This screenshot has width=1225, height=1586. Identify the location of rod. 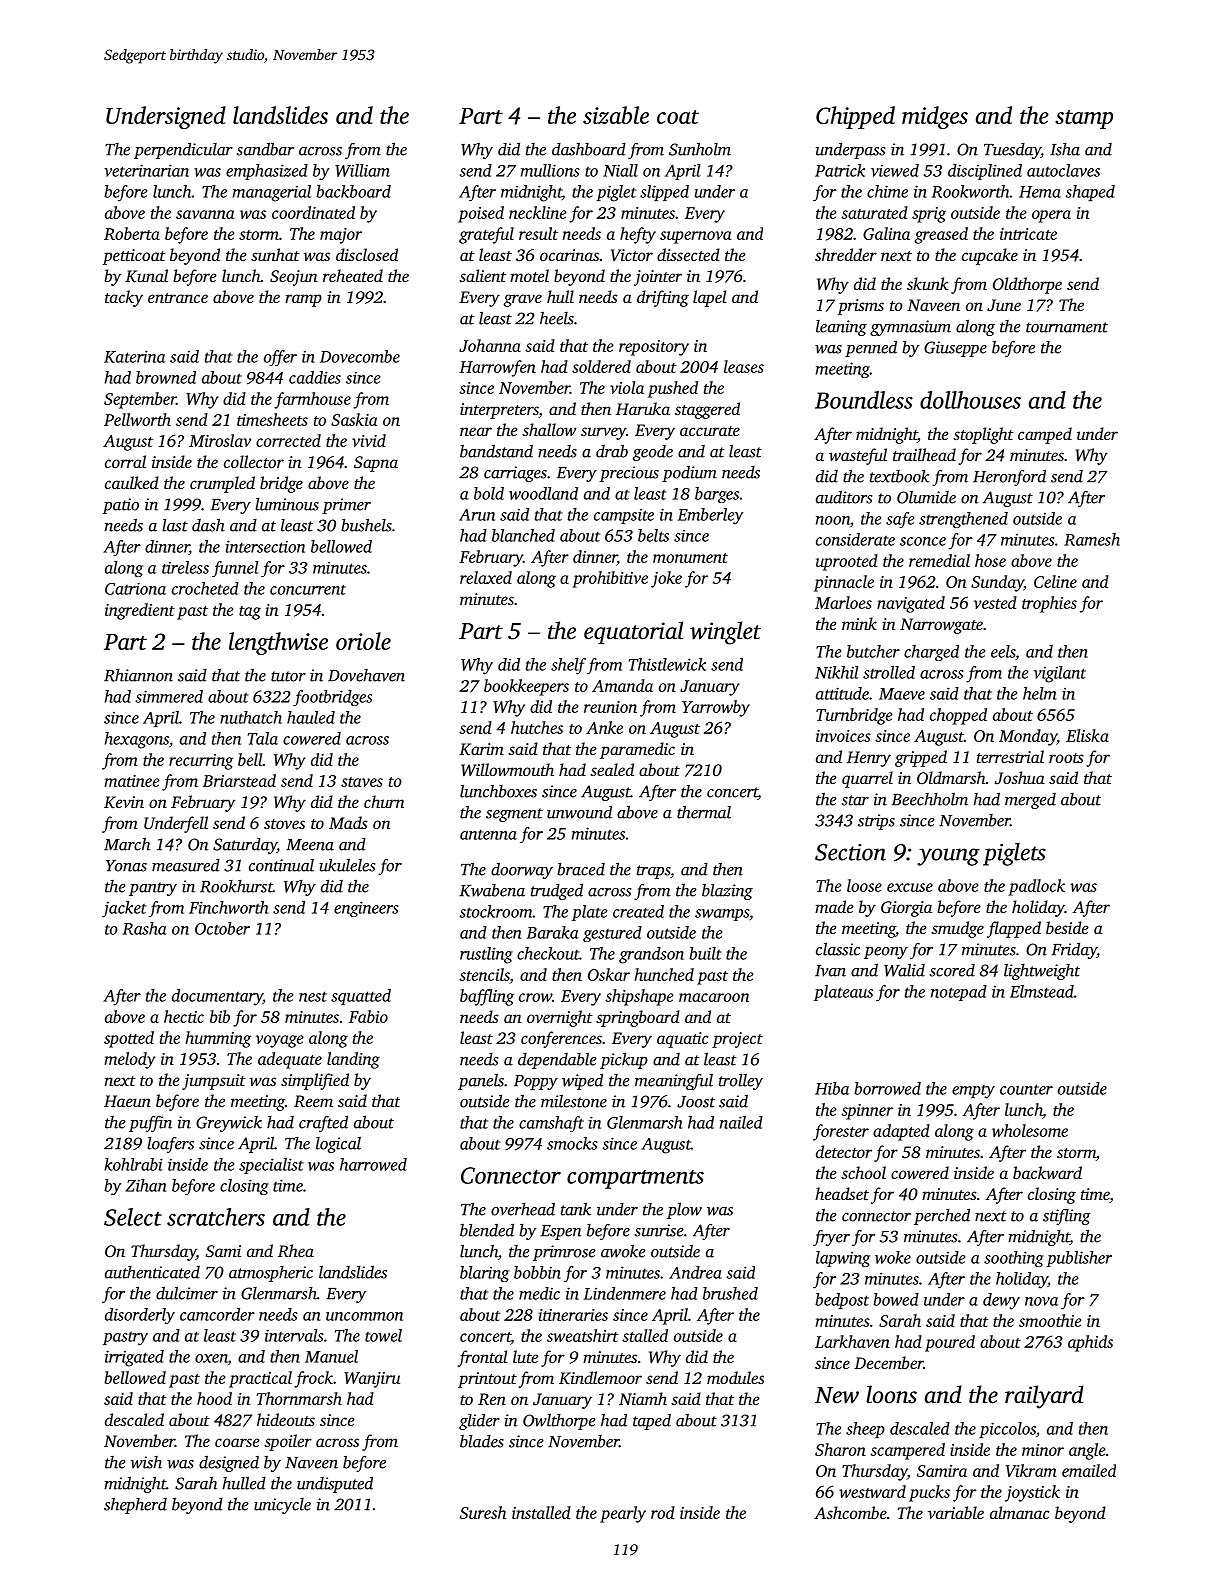
(663, 1512).
